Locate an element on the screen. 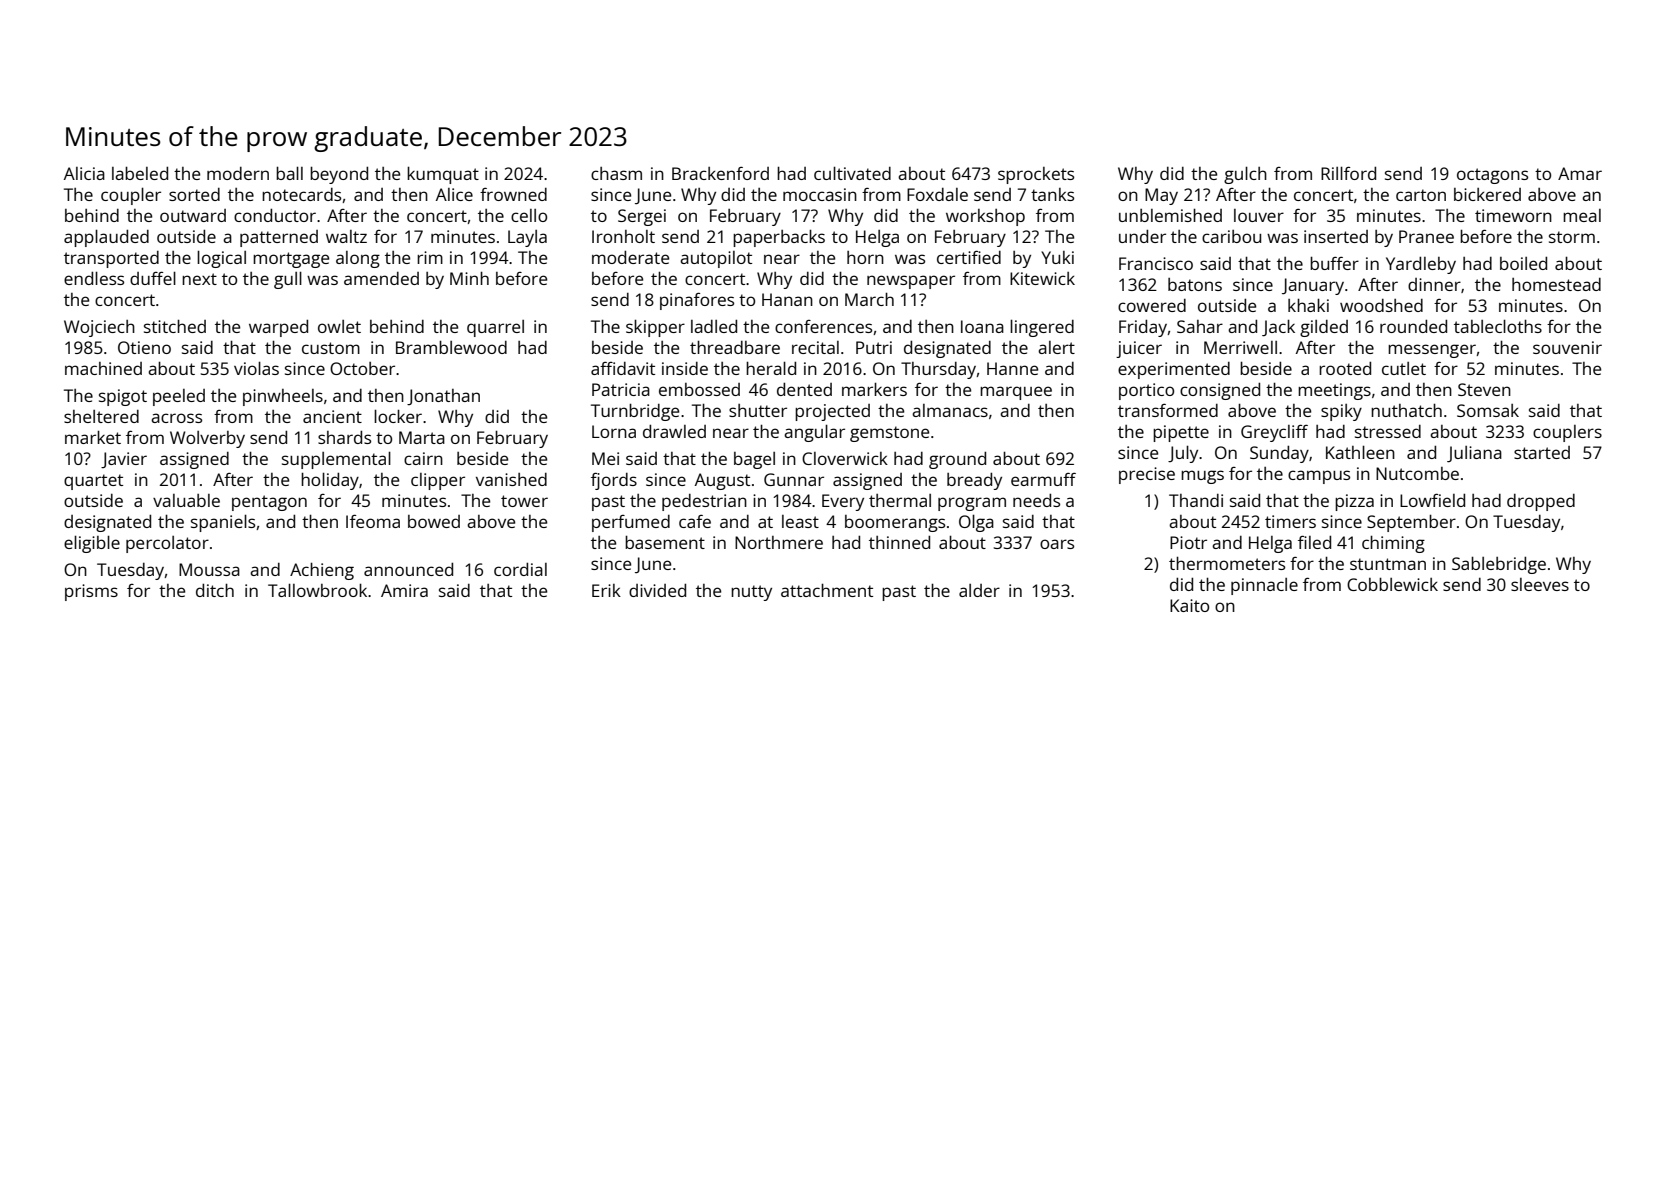 The width and height of the screenshot is (1666, 1178). needs is located at coordinates (1036, 500).
